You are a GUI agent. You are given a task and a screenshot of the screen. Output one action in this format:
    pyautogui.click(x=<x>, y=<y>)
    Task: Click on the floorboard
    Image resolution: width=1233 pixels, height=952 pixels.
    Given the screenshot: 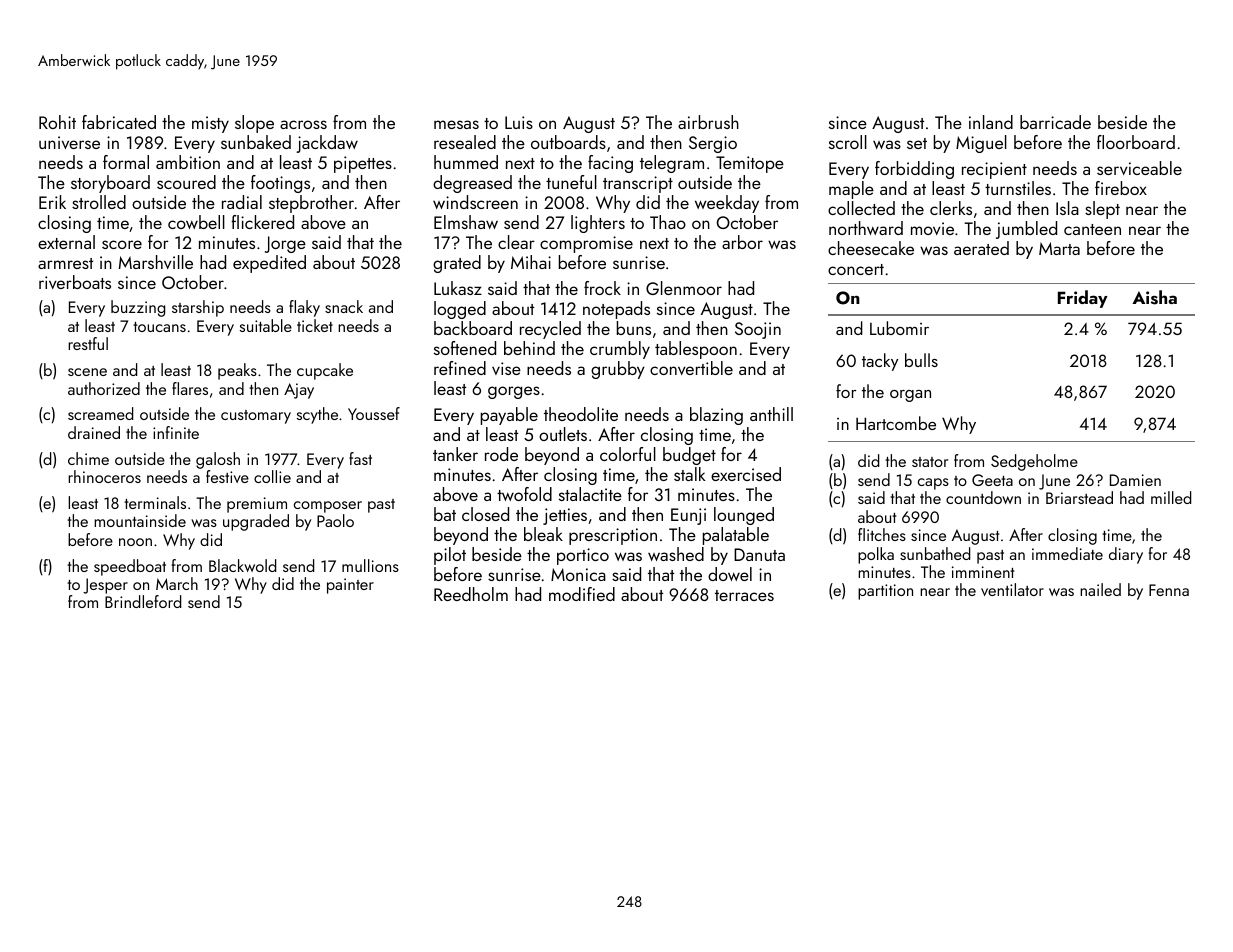 What is the action you would take?
    pyautogui.click(x=1136, y=142)
